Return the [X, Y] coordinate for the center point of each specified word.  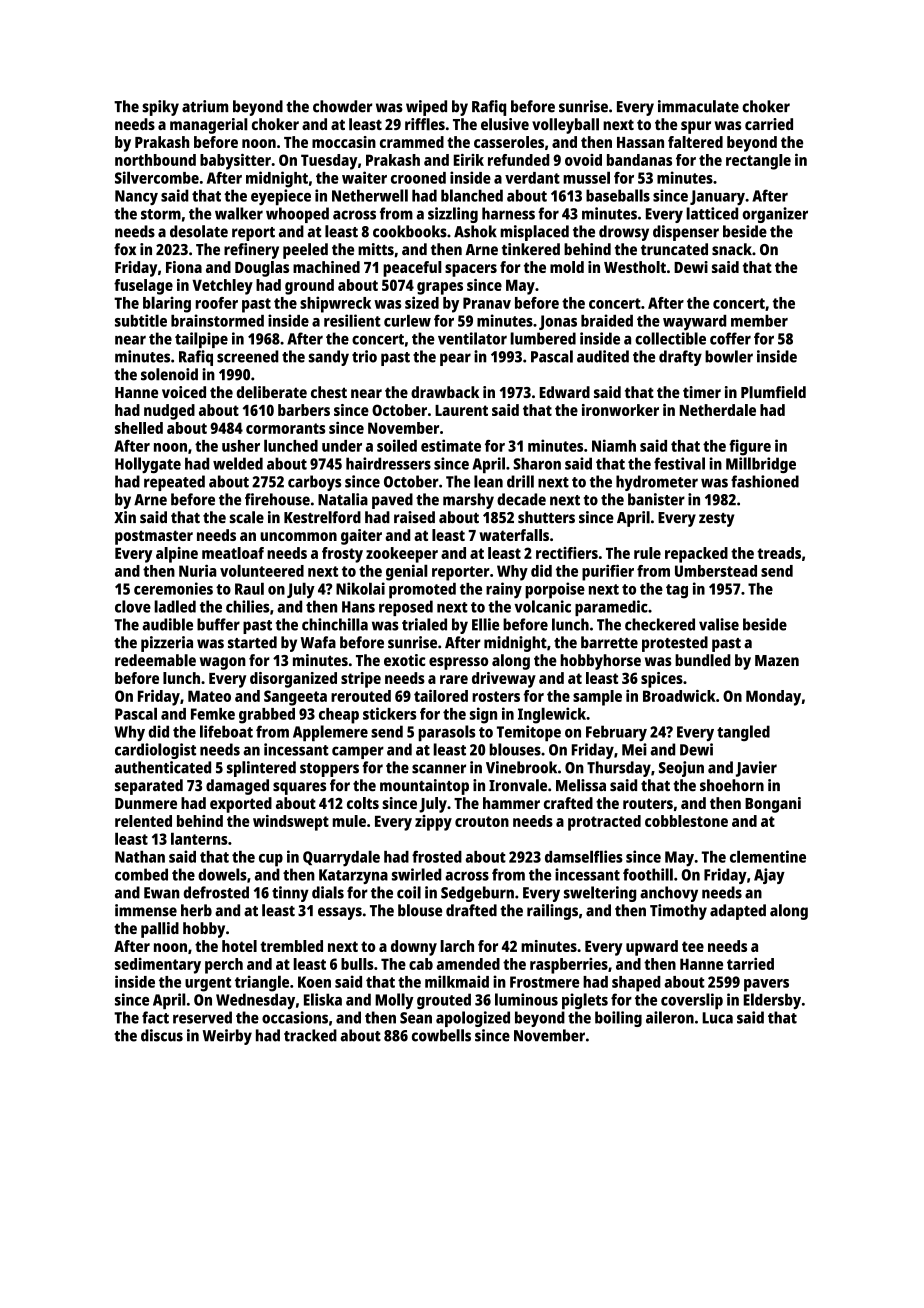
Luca [717, 1018]
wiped [426, 108]
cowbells [441, 1035]
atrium [205, 106]
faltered [695, 142]
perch [224, 966]
